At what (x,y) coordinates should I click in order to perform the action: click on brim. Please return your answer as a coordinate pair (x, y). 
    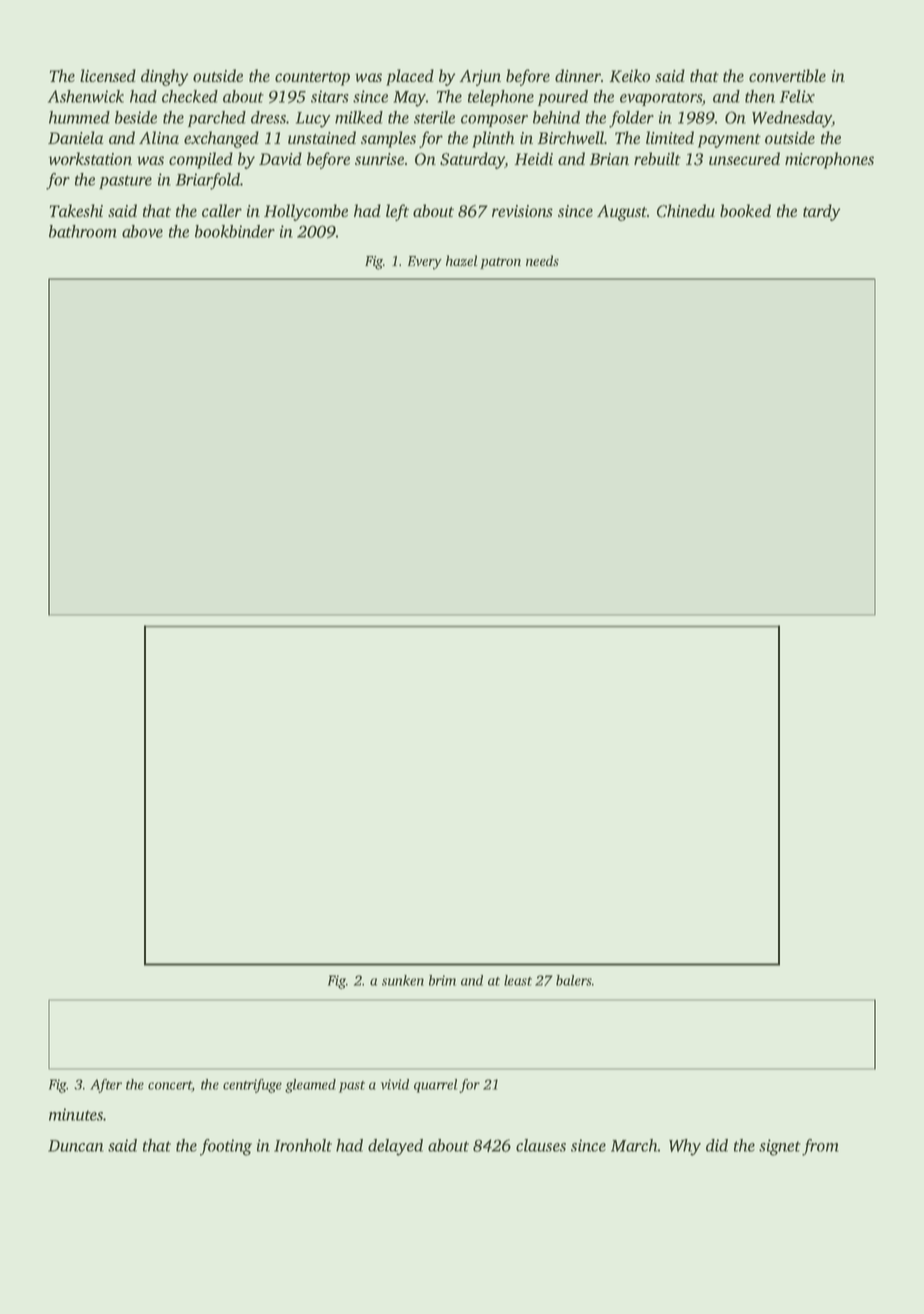
    Looking at the image, I should click on (442, 980).
